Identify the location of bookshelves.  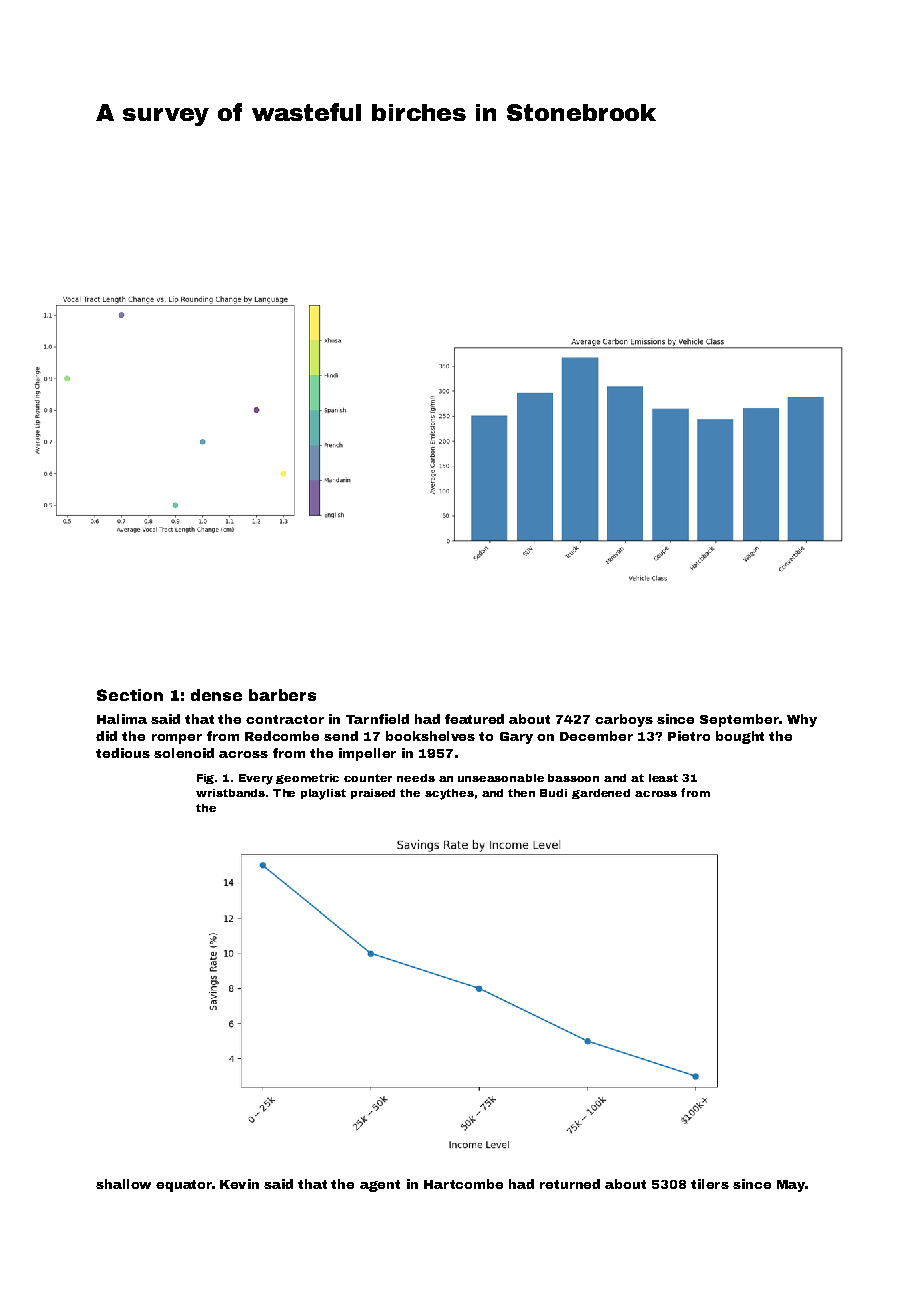
(430, 736).
